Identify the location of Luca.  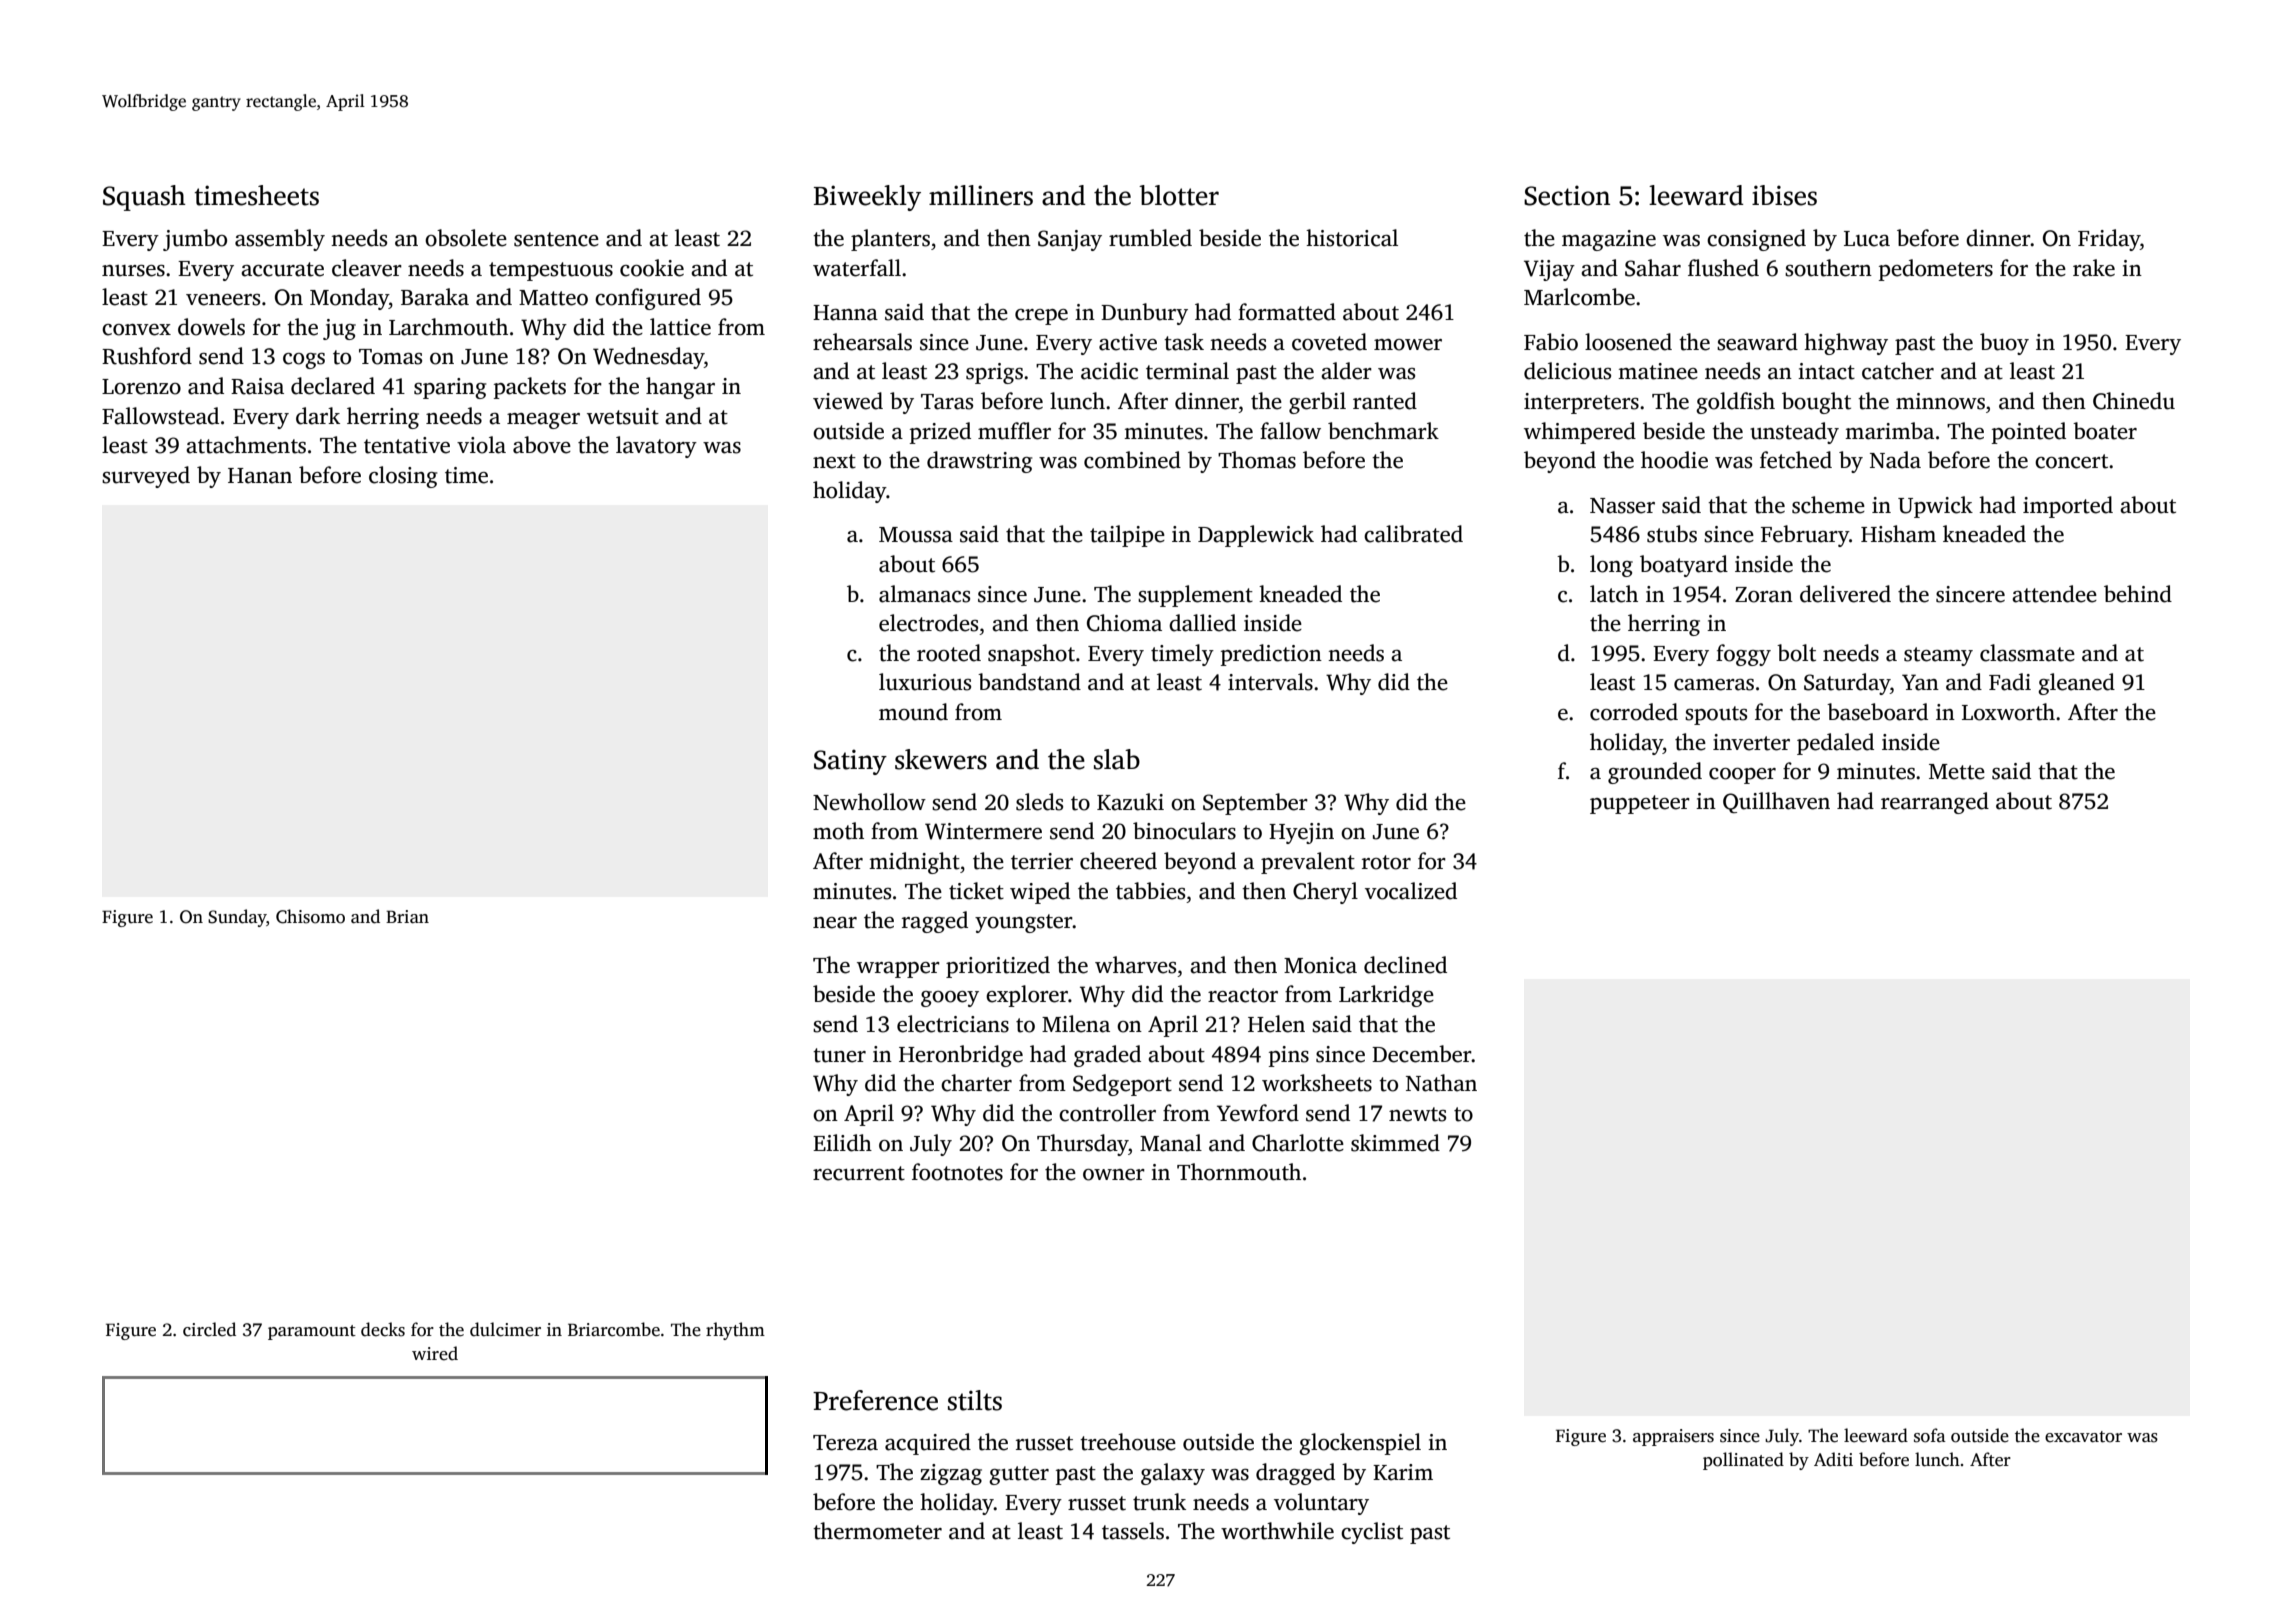
(1867, 239).
